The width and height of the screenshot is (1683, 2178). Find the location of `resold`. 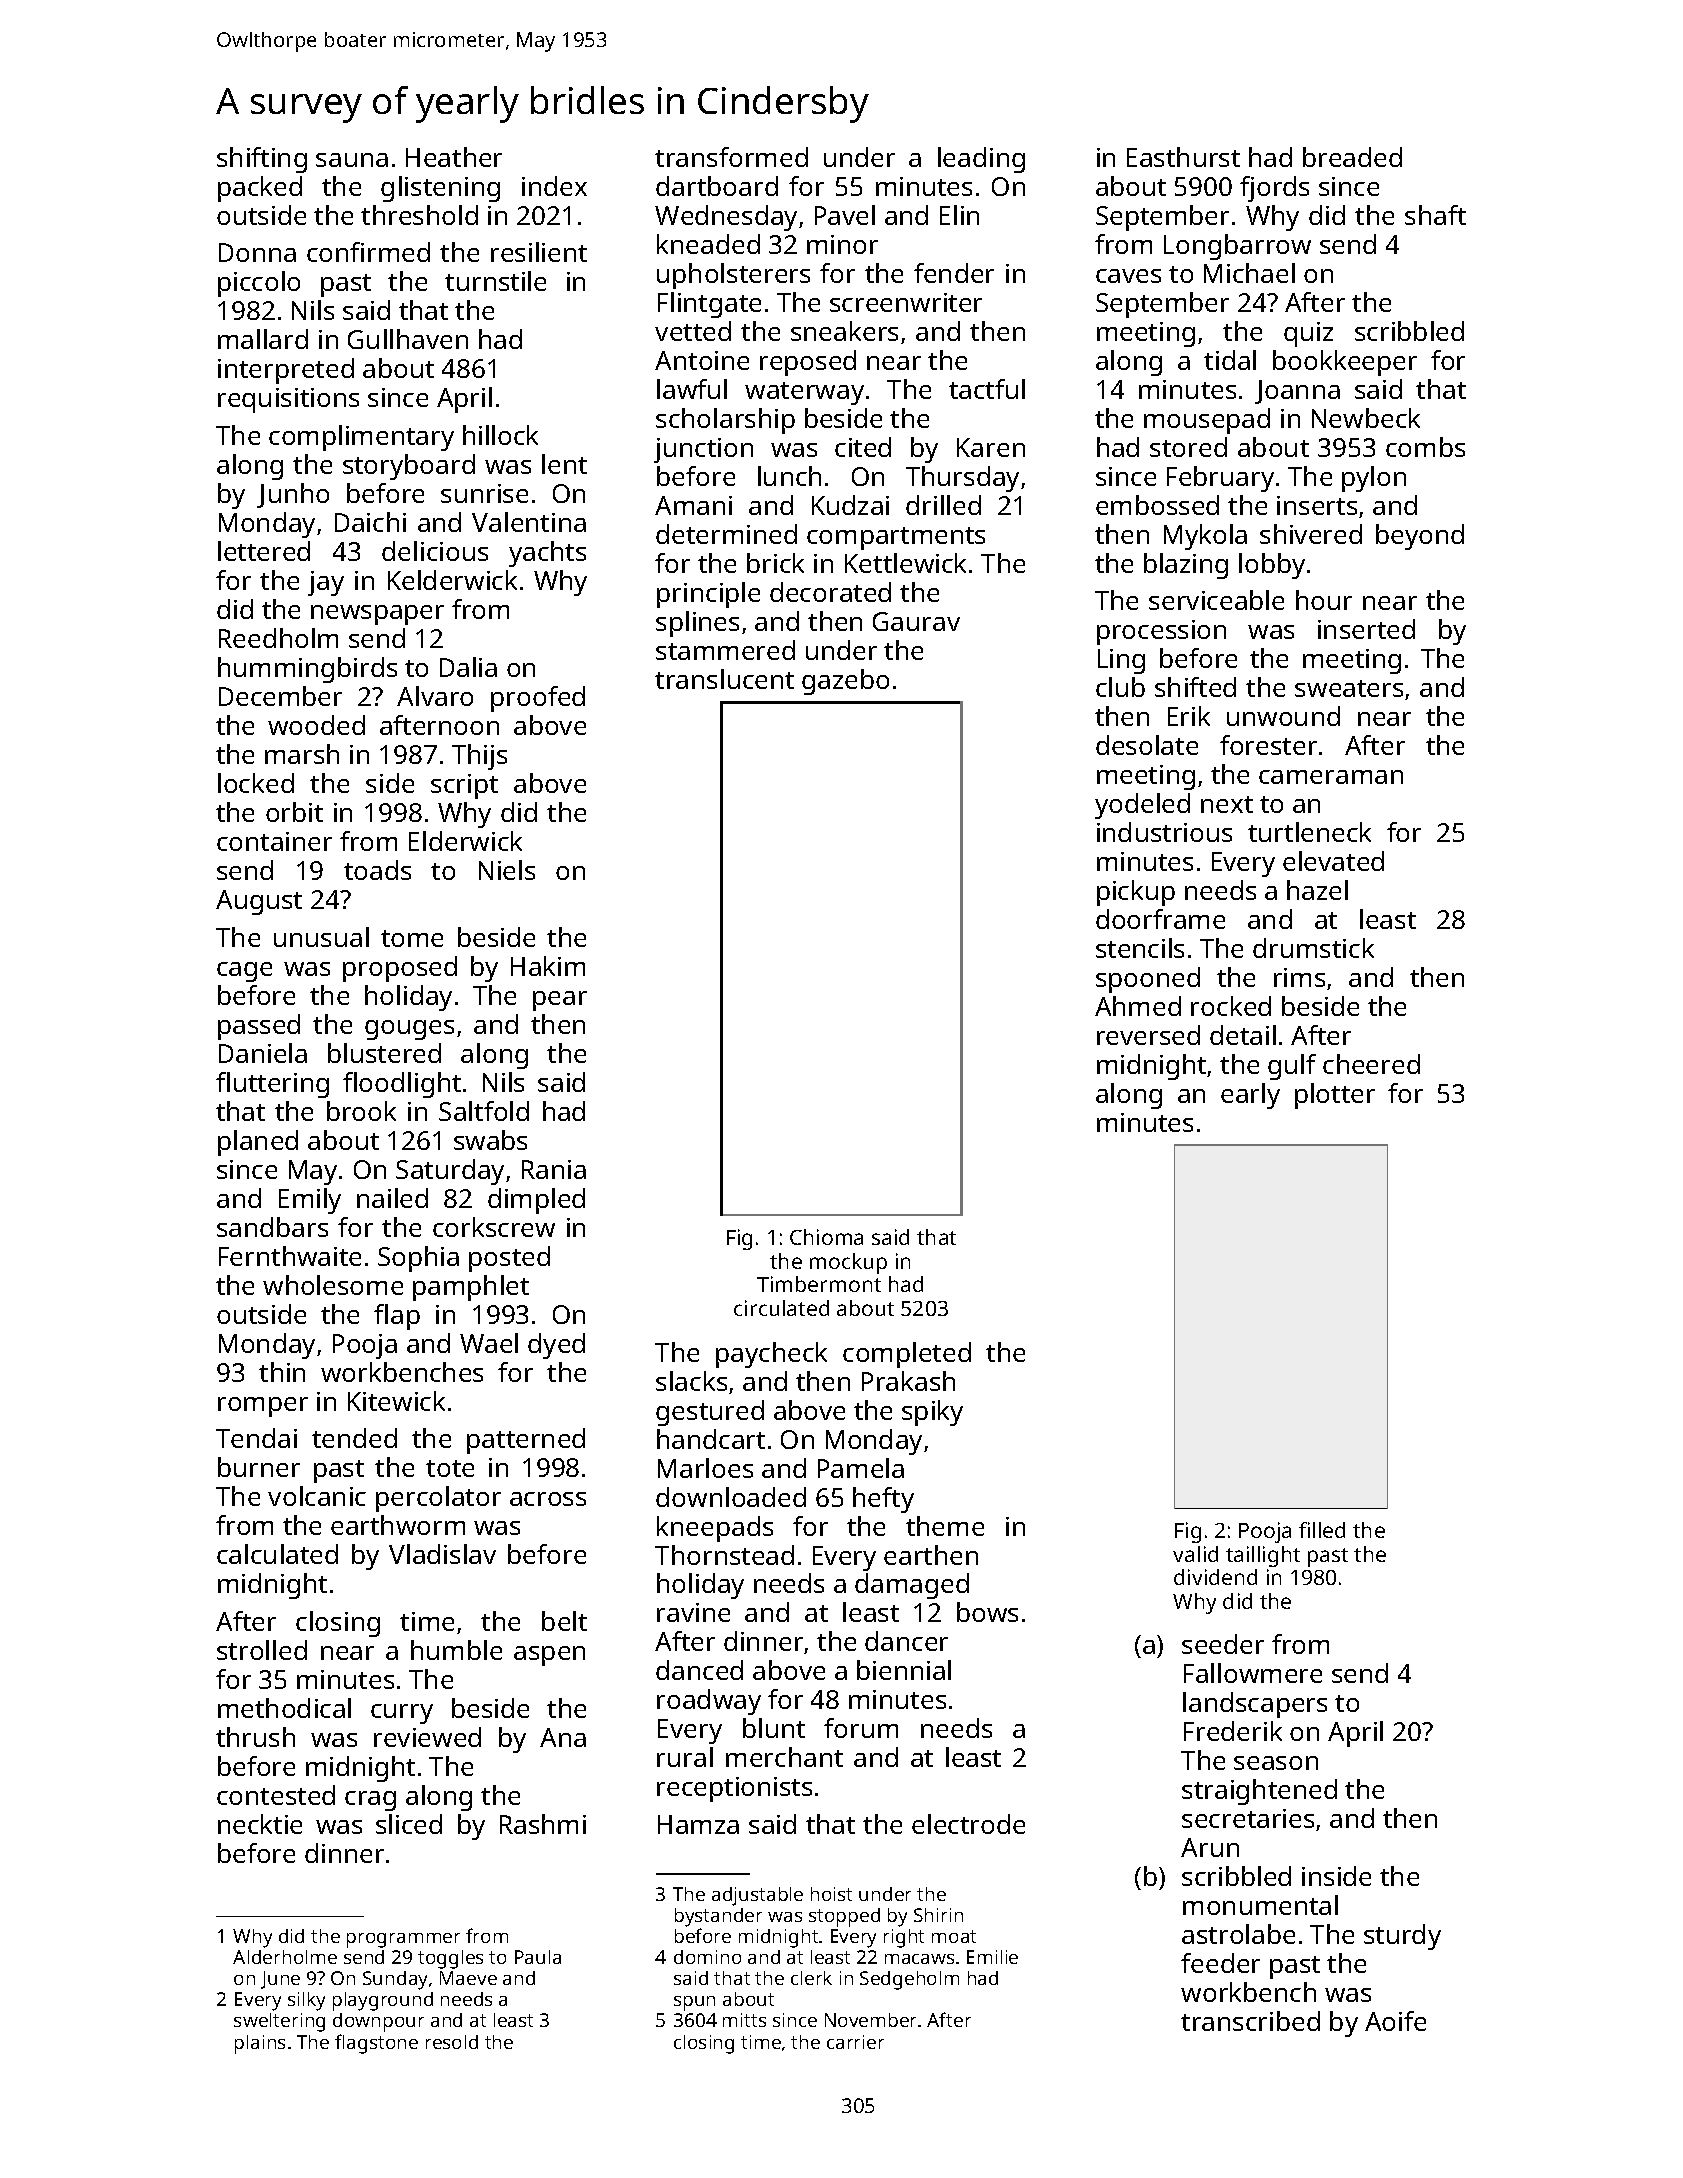

resold is located at coordinates (452, 2042).
